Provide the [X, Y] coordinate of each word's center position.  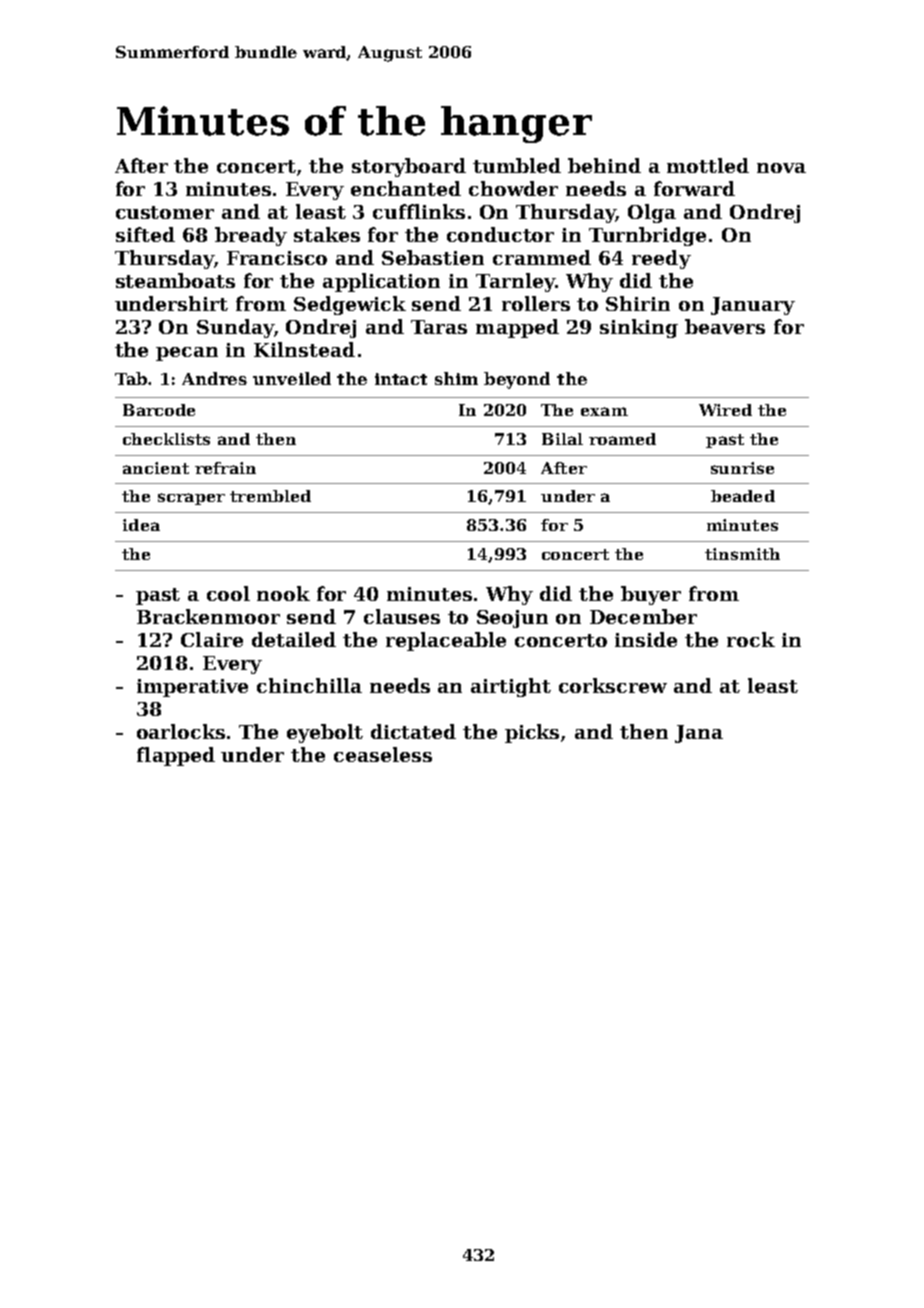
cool [228, 593]
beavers [725, 326]
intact [401, 379]
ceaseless [383, 754]
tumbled [517, 165]
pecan [187, 354]
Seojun [512, 619]
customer [165, 212]
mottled [708, 165]
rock [751, 639]
